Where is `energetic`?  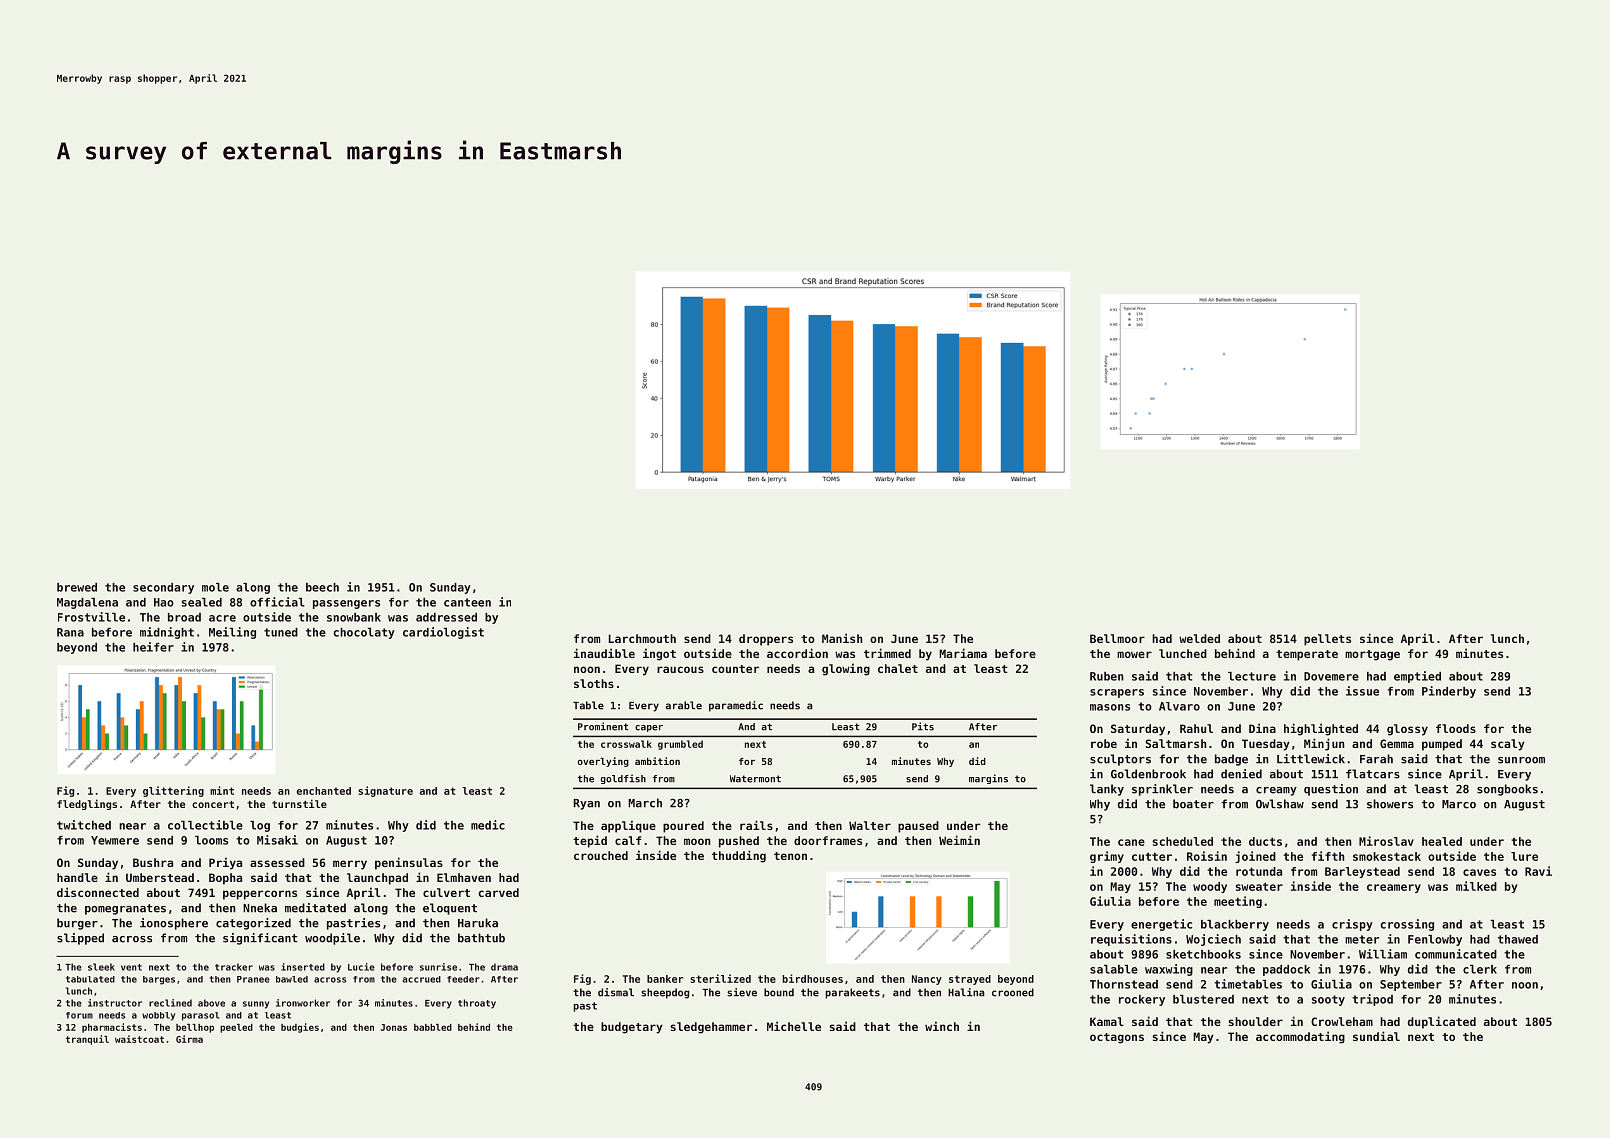
energetic is located at coordinates (1161, 925).
